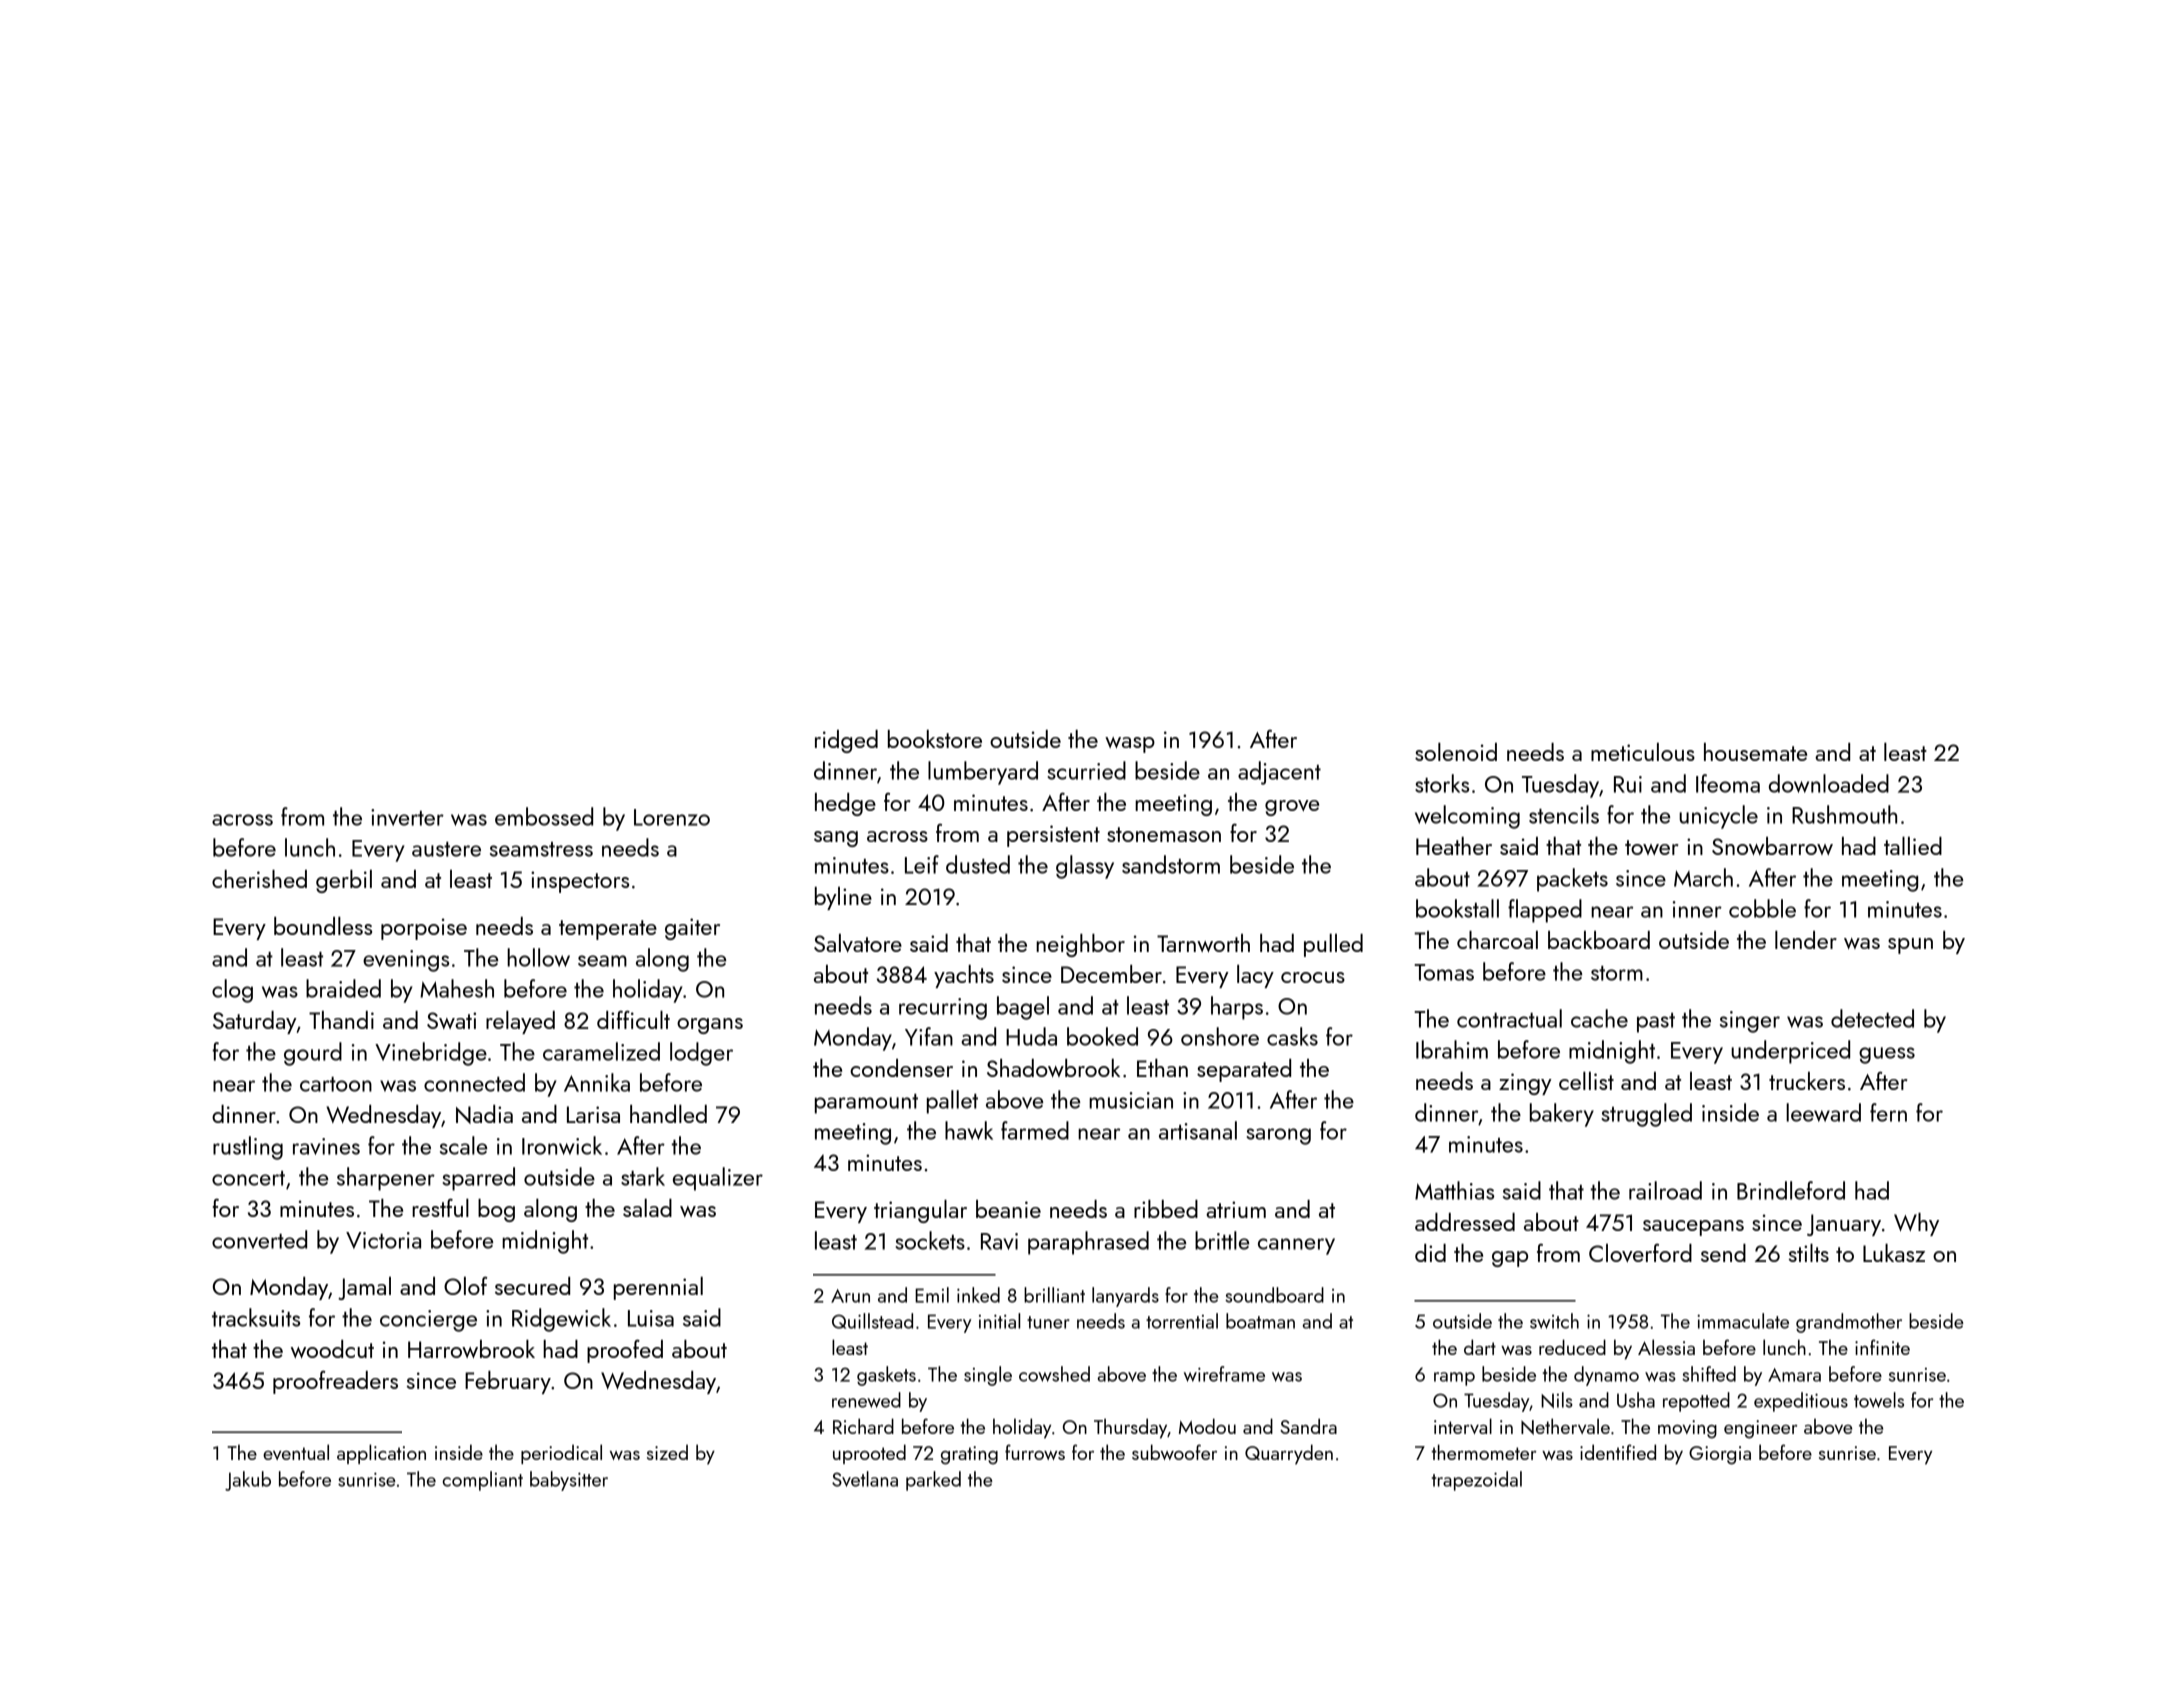  Describe the element at coordinates (1131, 1100) in the screenshot. I see `musician` at that location.
